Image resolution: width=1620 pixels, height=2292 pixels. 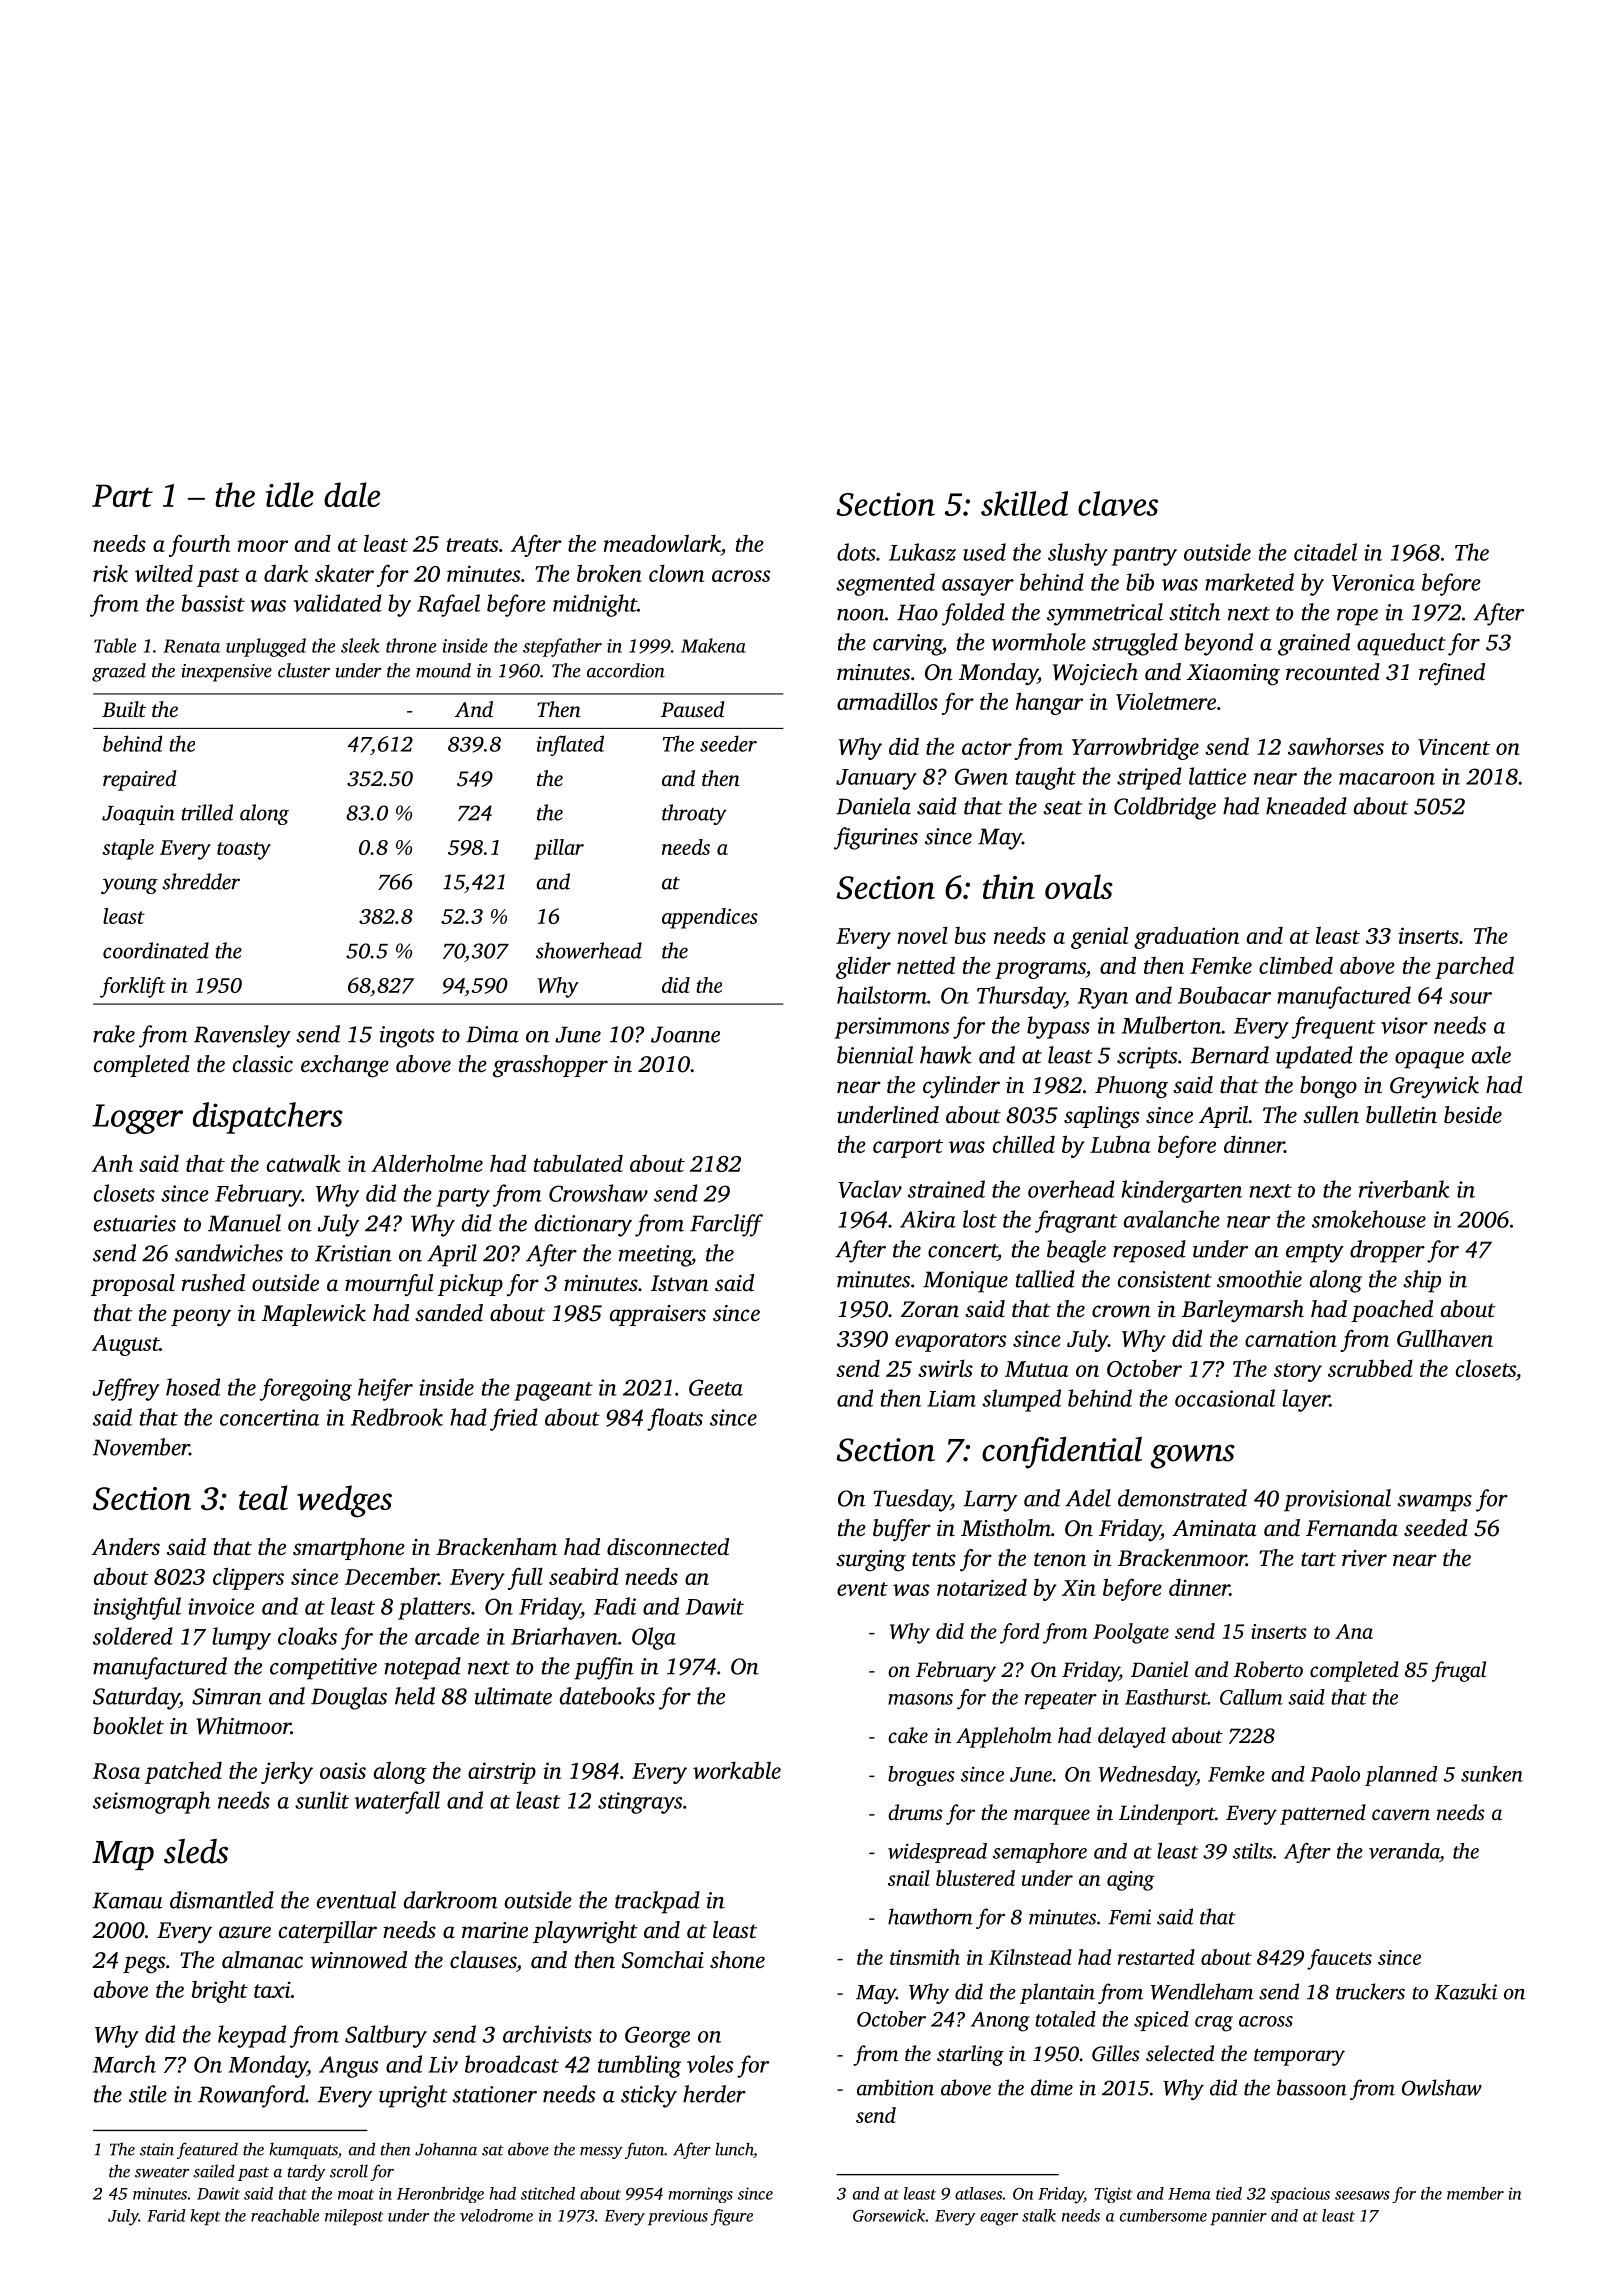 I want to click on winnowed, so click(x=358, y=1960).
